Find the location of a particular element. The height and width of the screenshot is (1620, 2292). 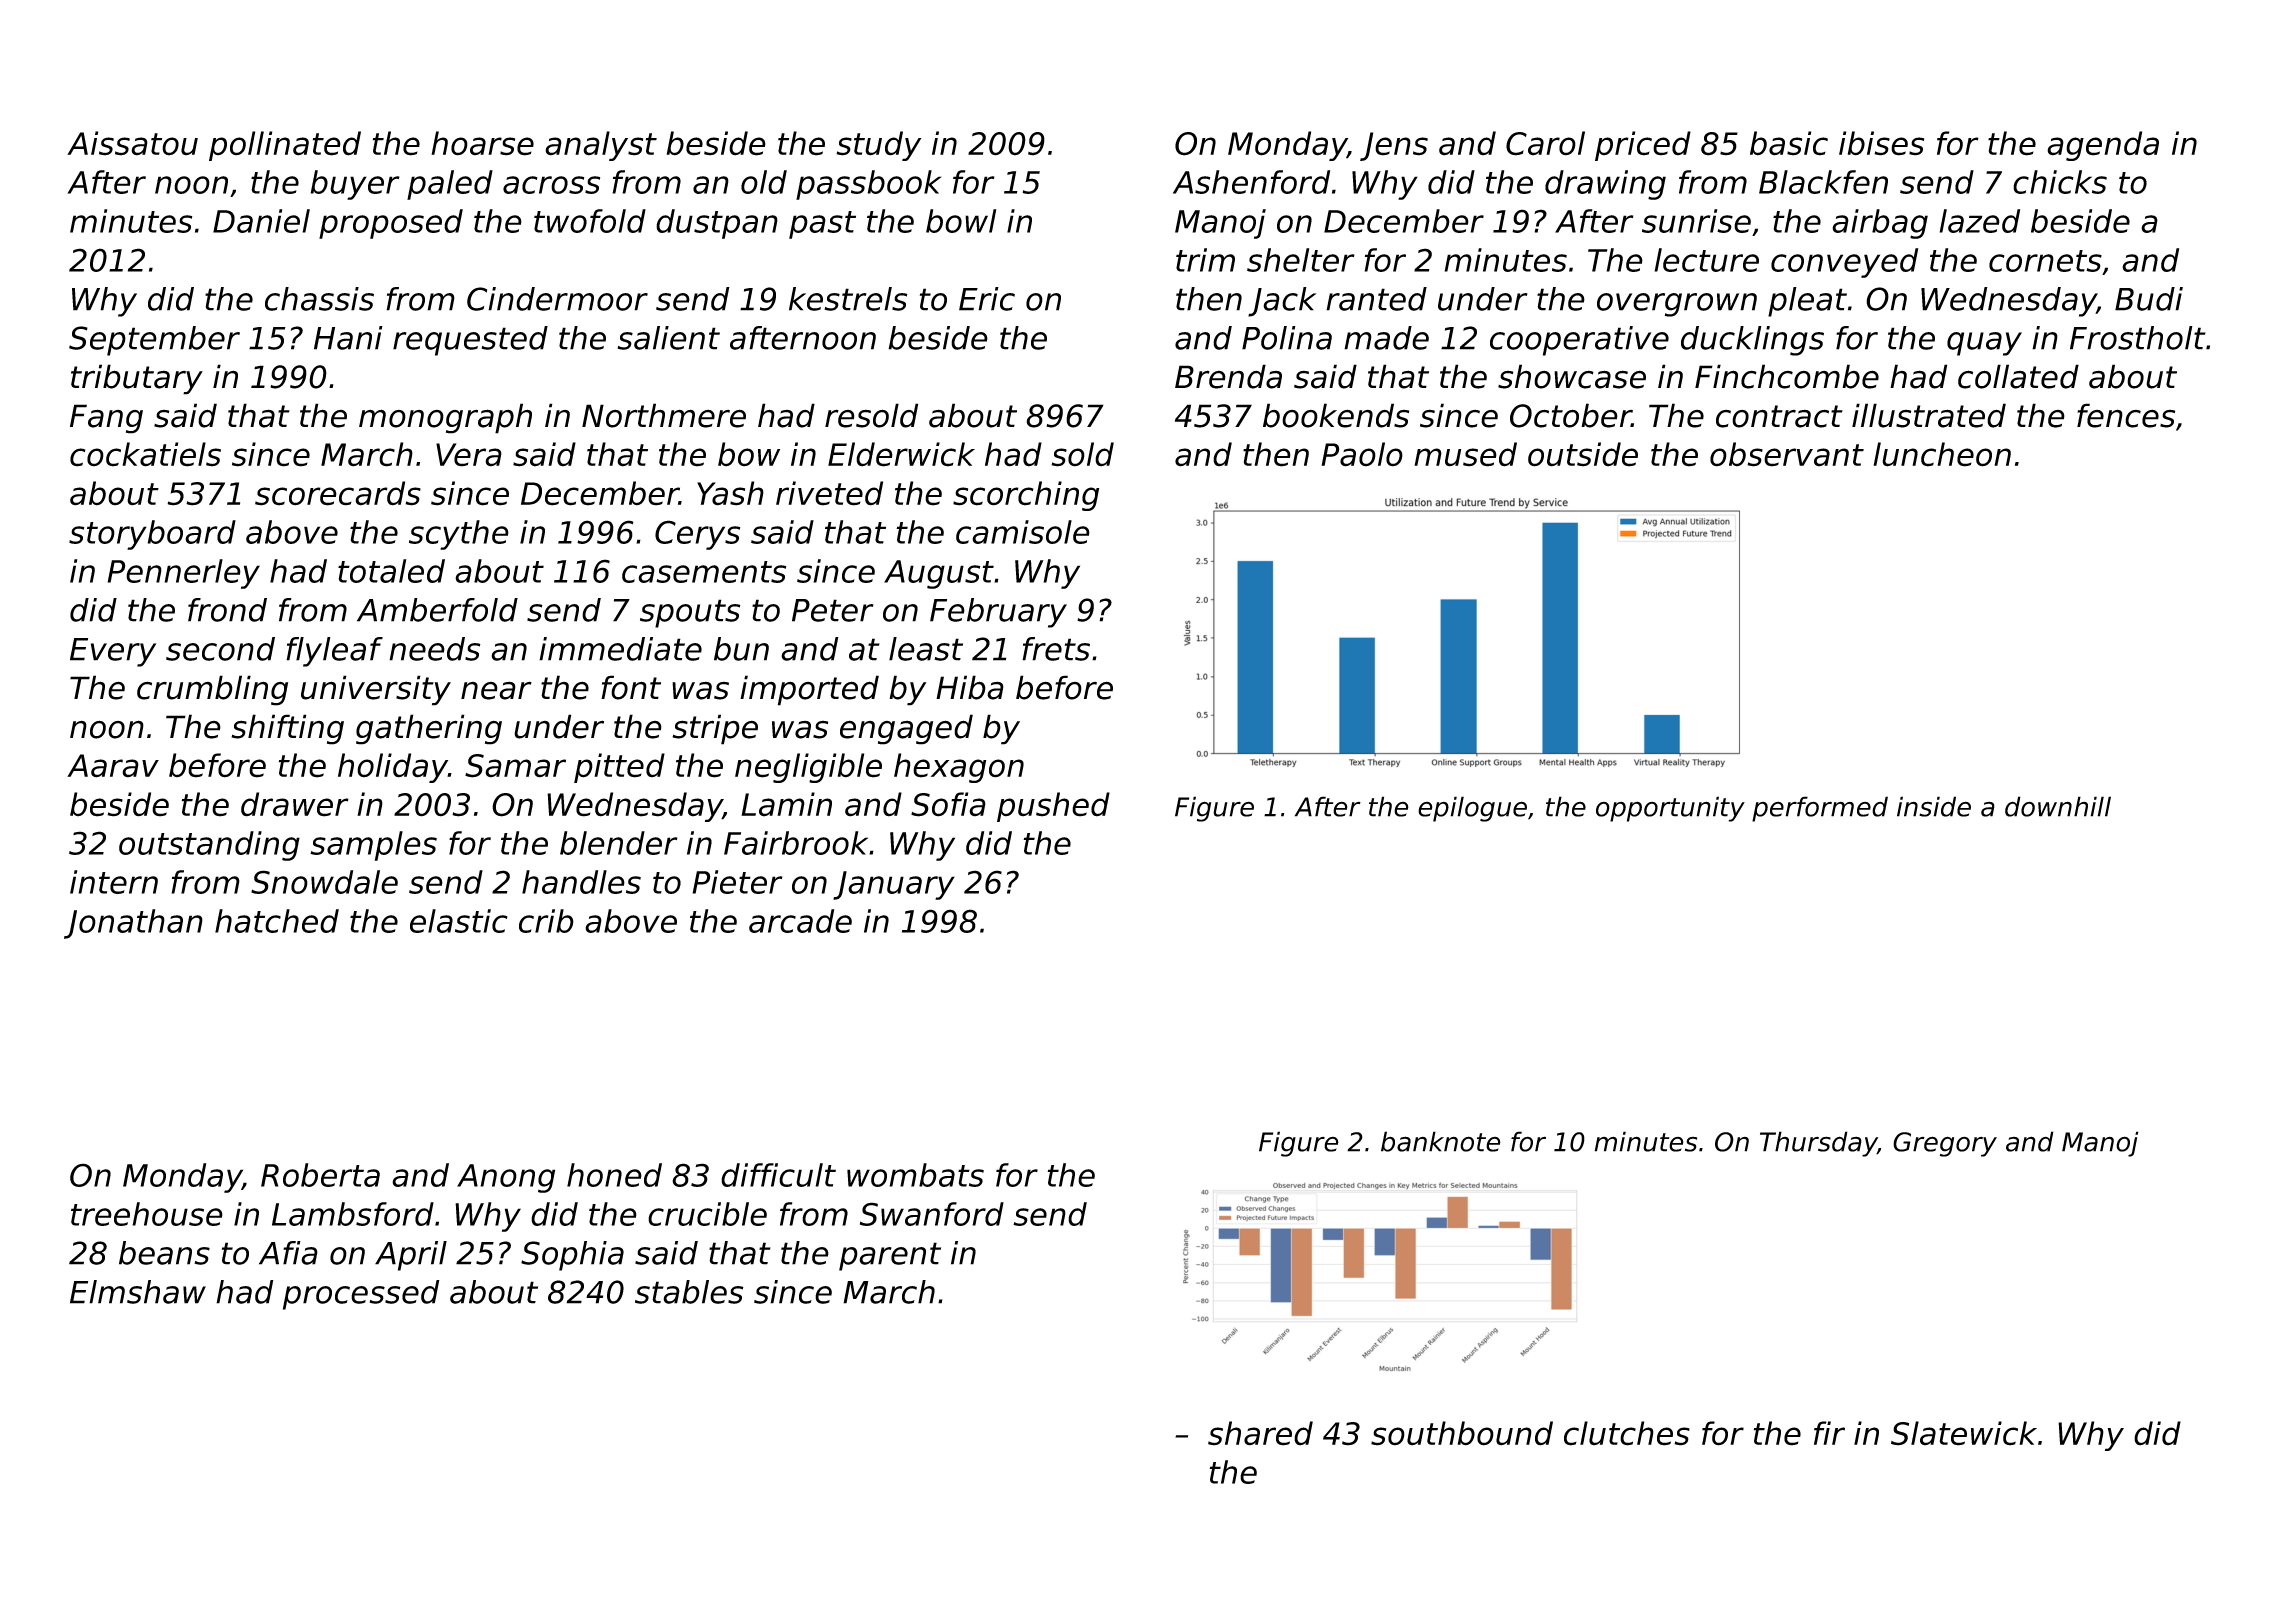

Peter is located at coordinates (833, 610).
